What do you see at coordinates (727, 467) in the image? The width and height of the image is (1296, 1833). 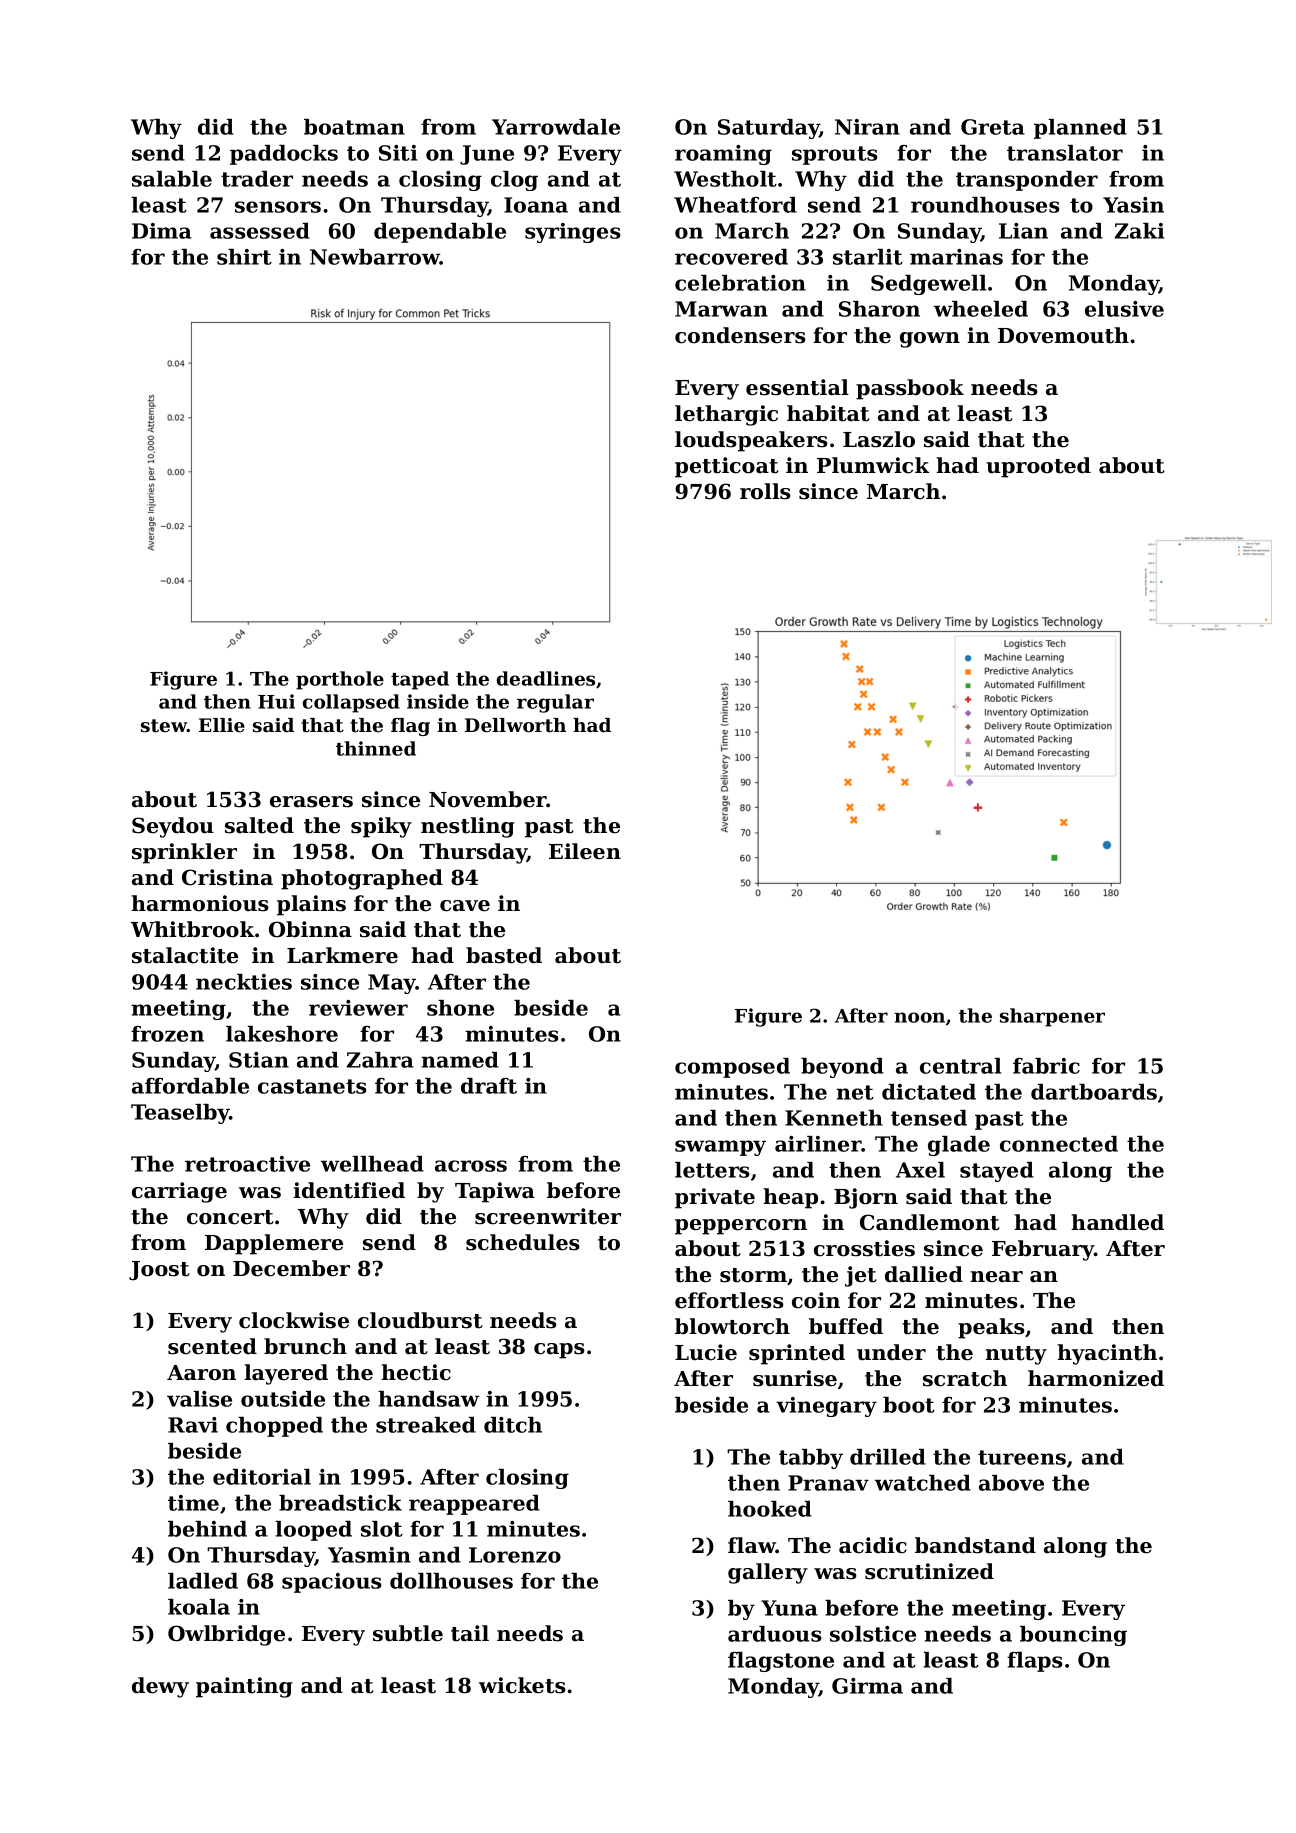 I see `petticoat` at bounding box center [727, 467].
